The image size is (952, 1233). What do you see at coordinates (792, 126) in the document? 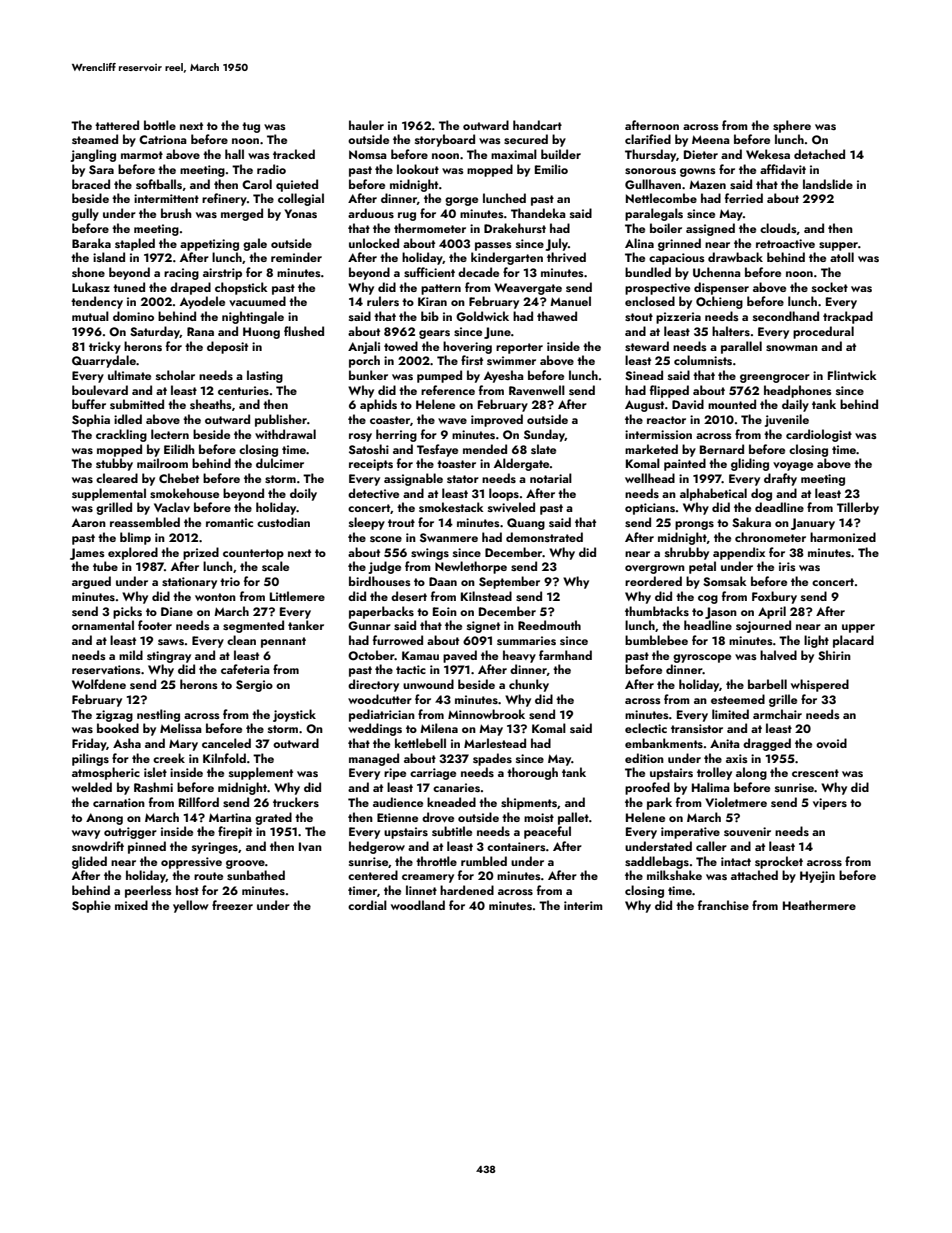
I see `sphere` at bounding box center [792, 126].
